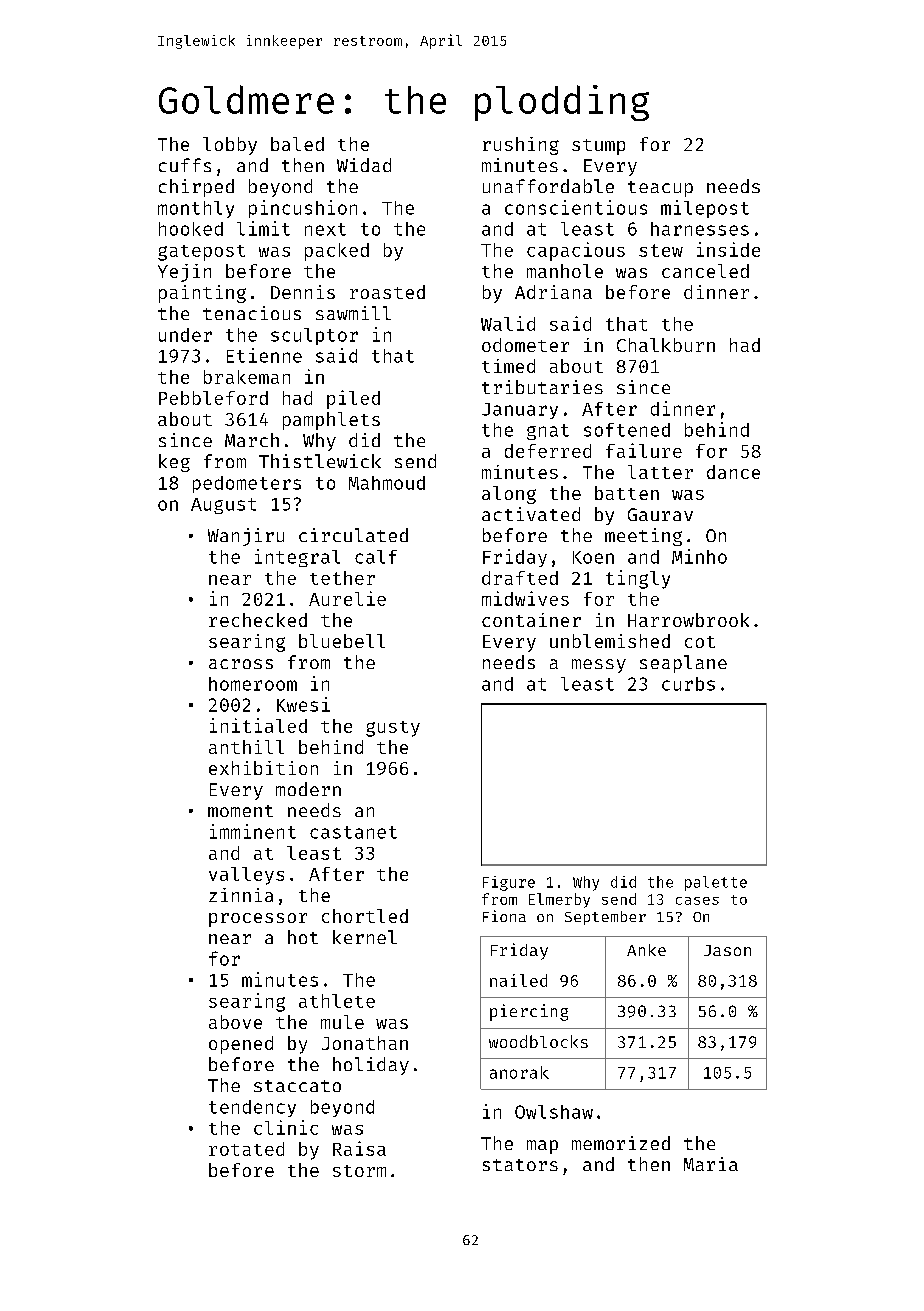 The height and width of the screenshot is (1311, 924). Describe the element at coordinates (531, 620) in the screenshot. I see `container` at that location.
